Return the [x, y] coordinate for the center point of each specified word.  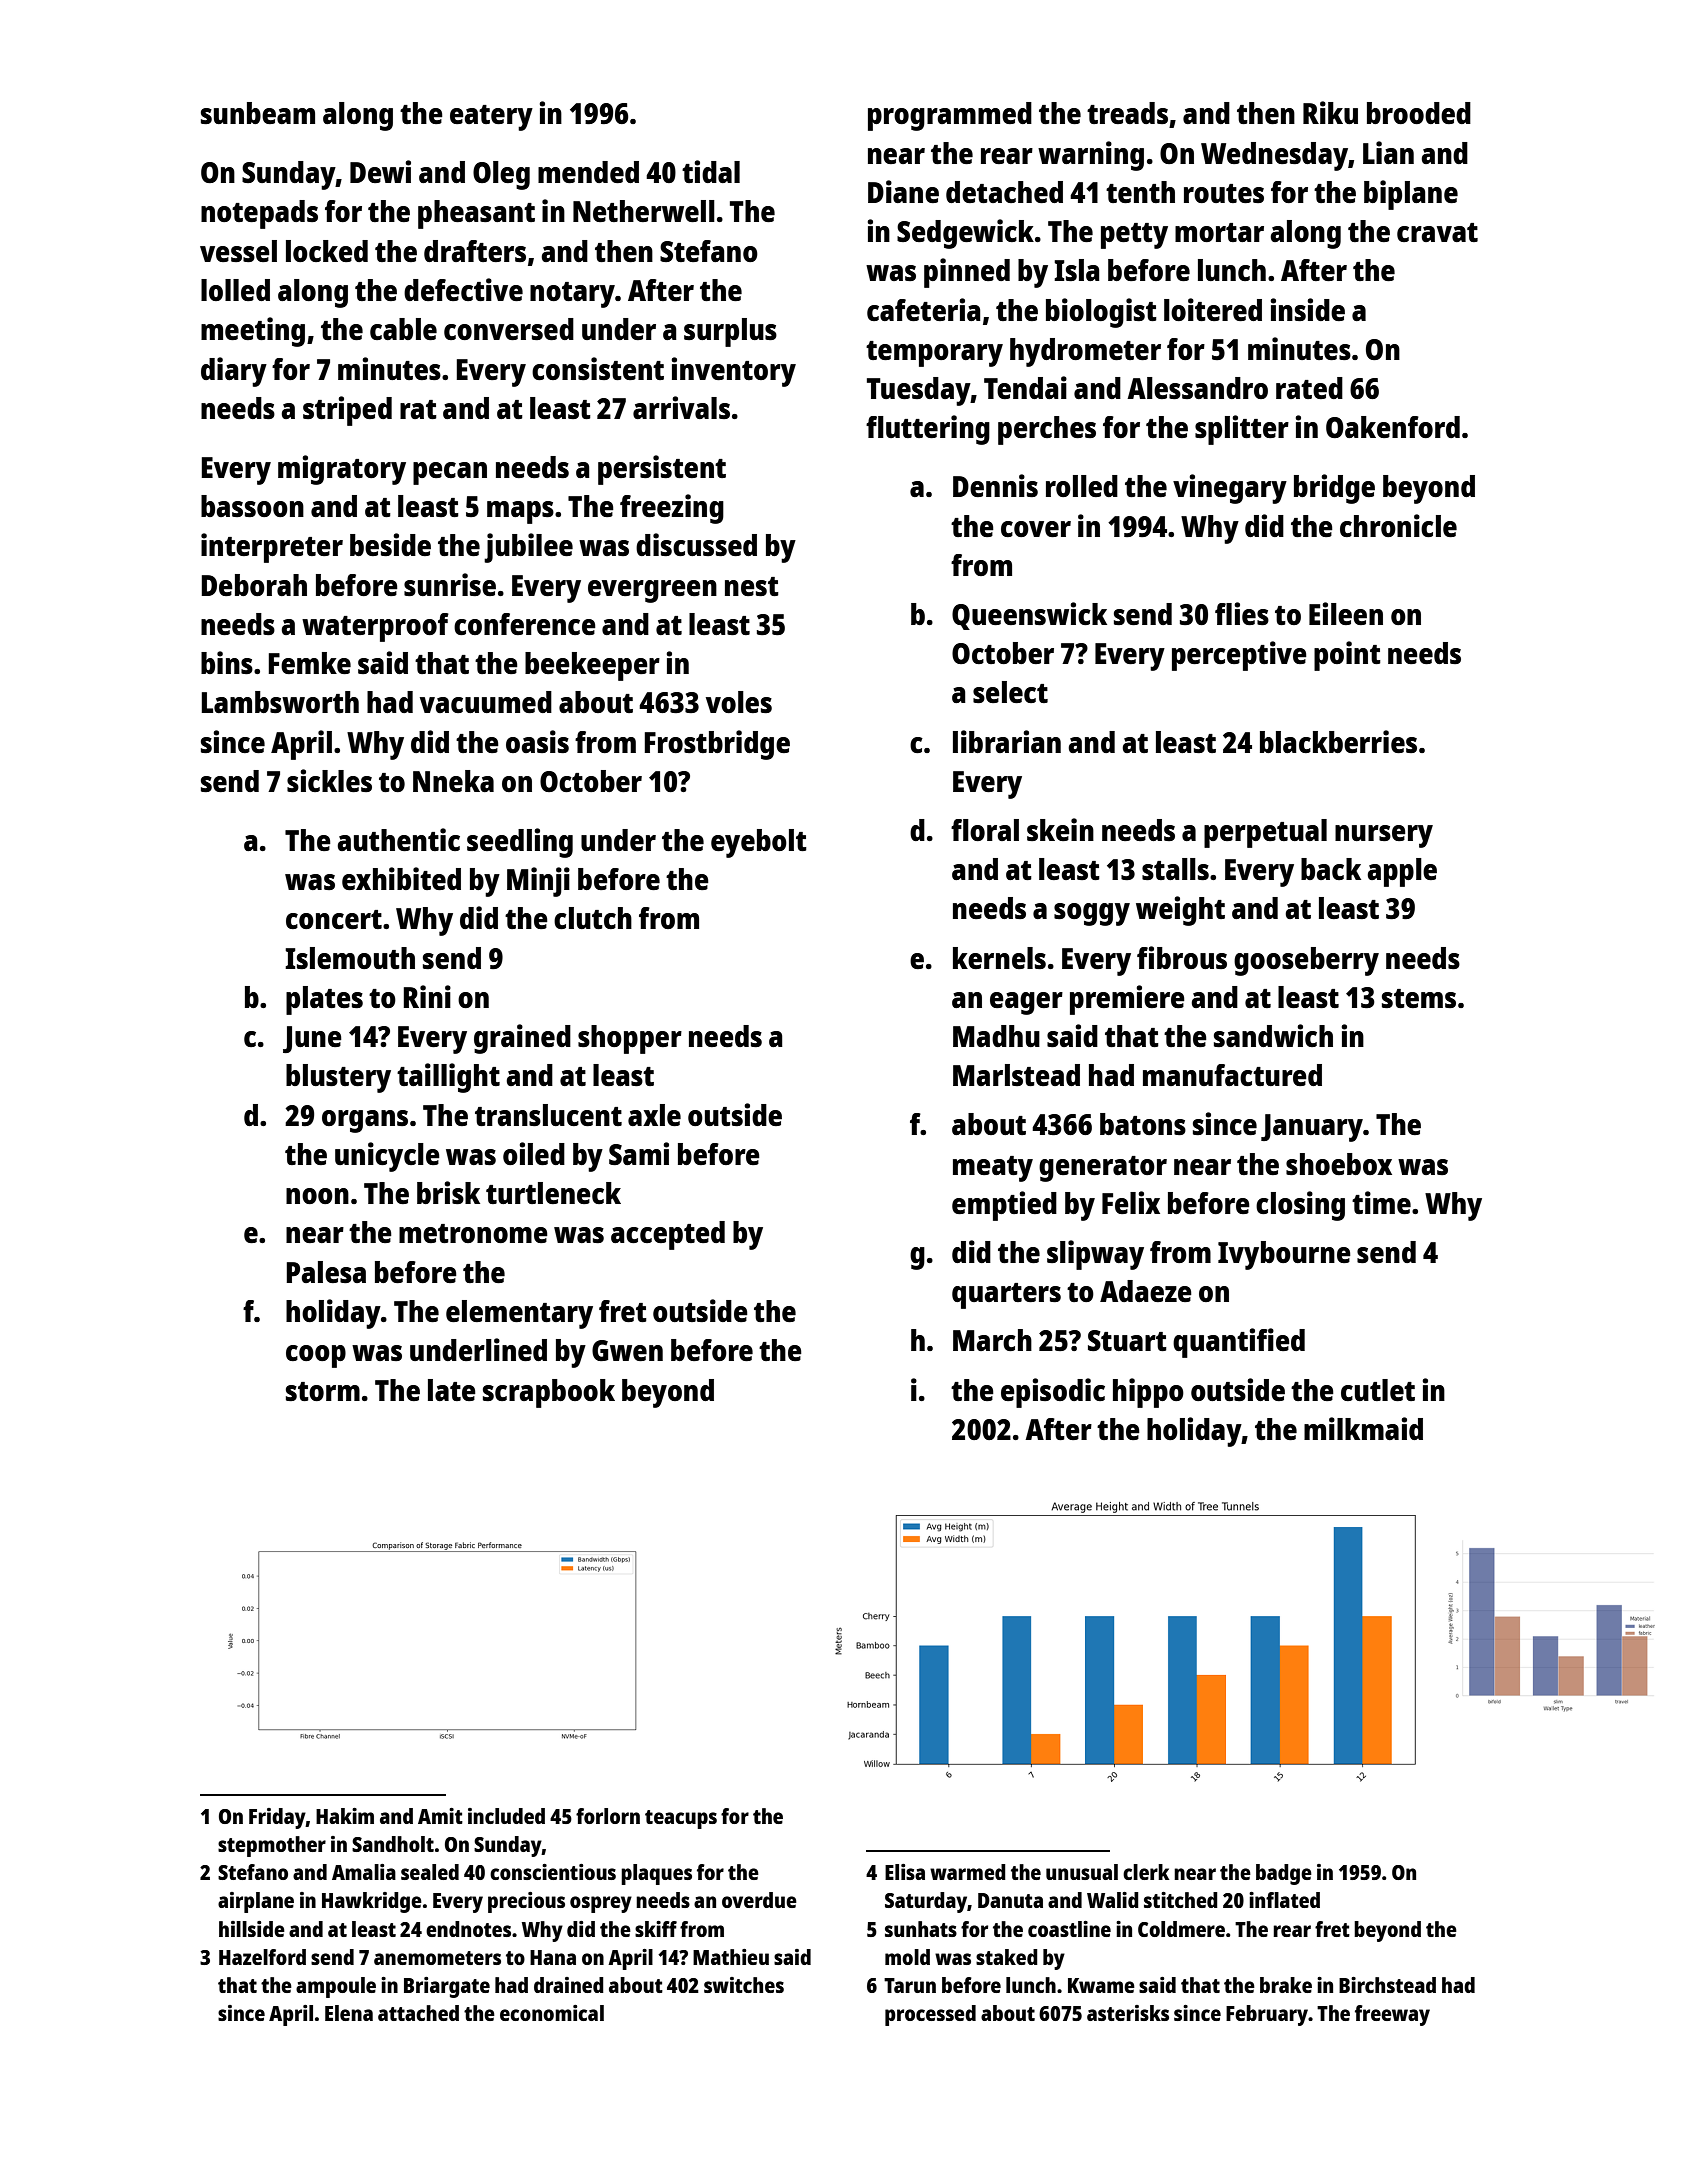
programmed [950, 116]
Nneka [453, 781]
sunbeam [258, 113]
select [1010, 692]
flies [1242, 613]
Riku [1330, 112]
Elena [349, 2013]
